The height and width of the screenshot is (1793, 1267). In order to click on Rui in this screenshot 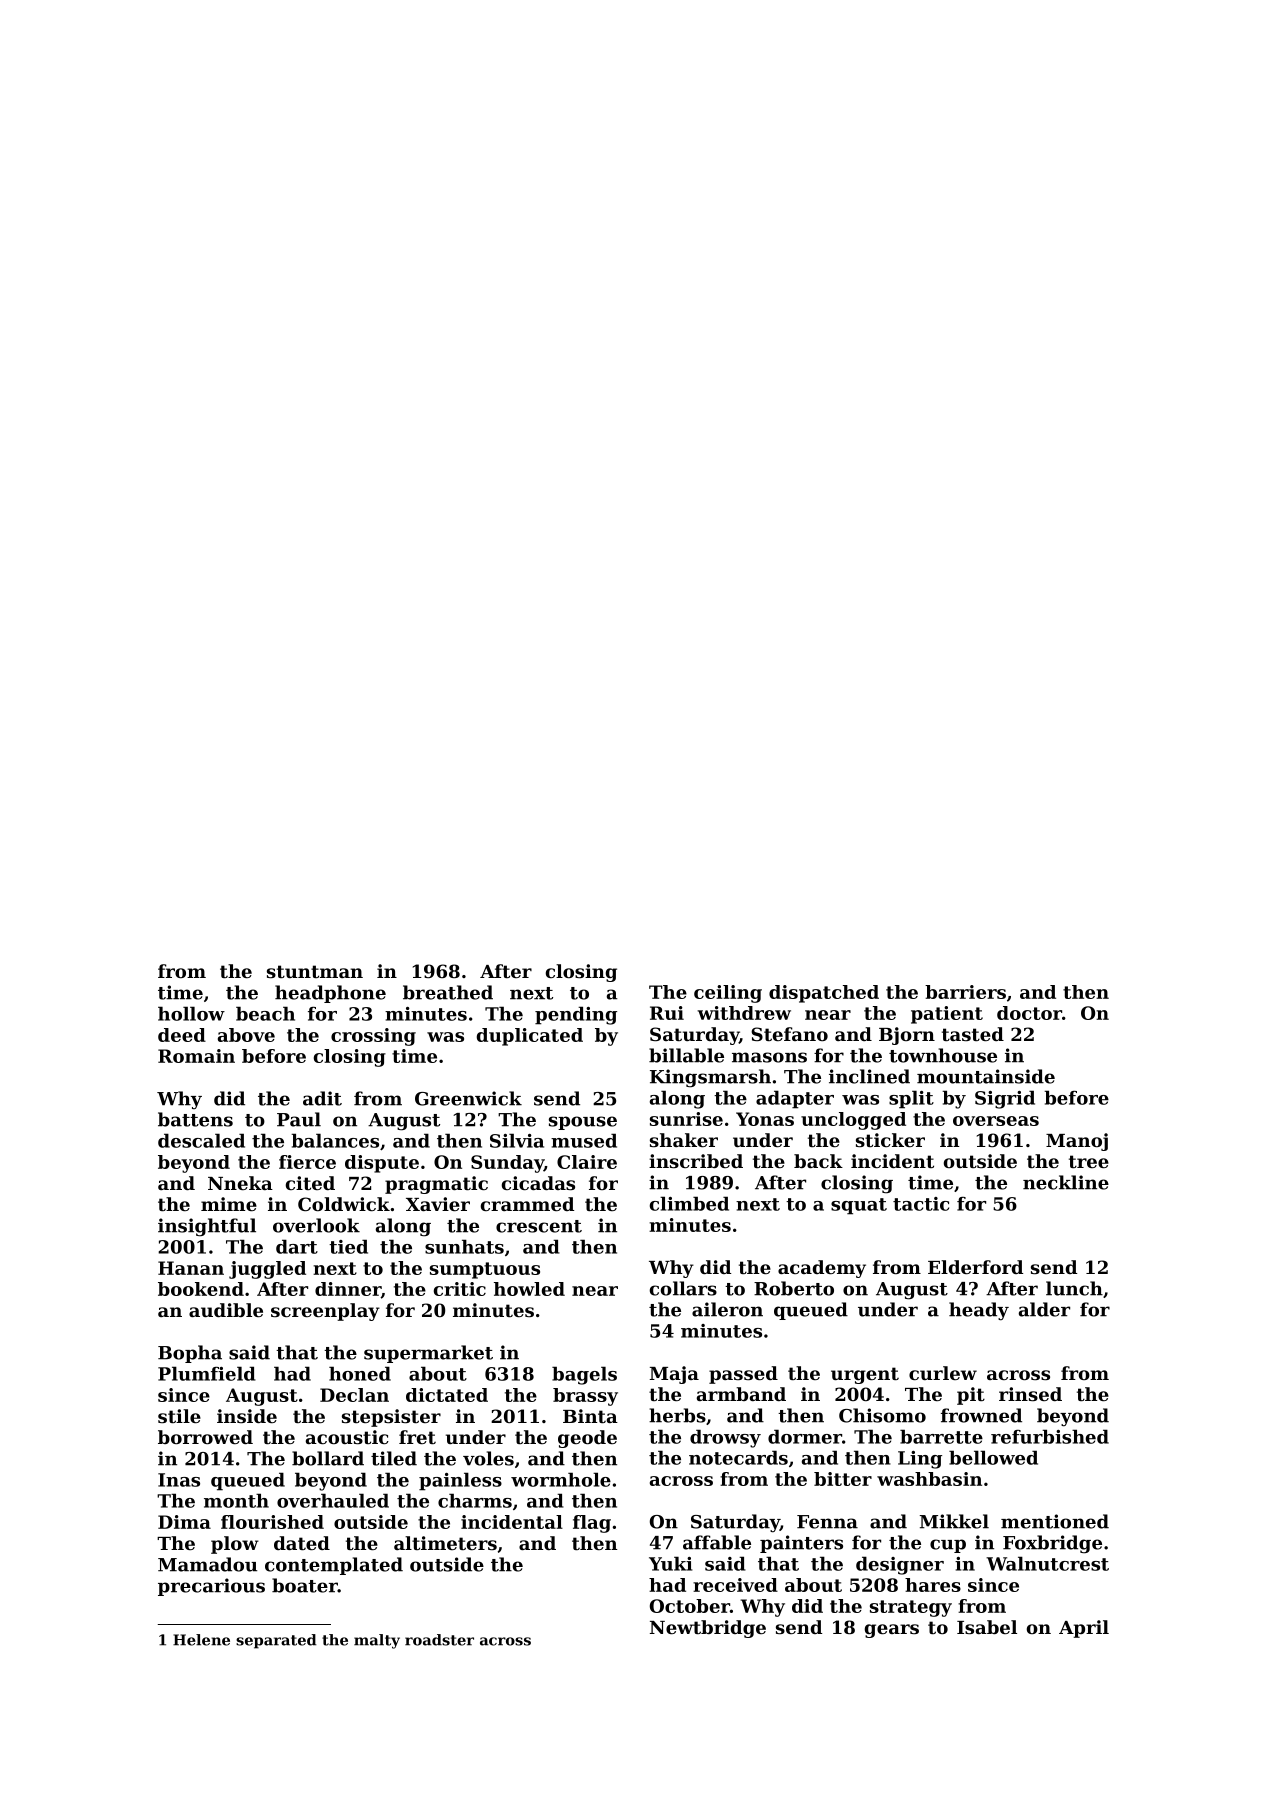, I will do `click(667, 1013)`.
